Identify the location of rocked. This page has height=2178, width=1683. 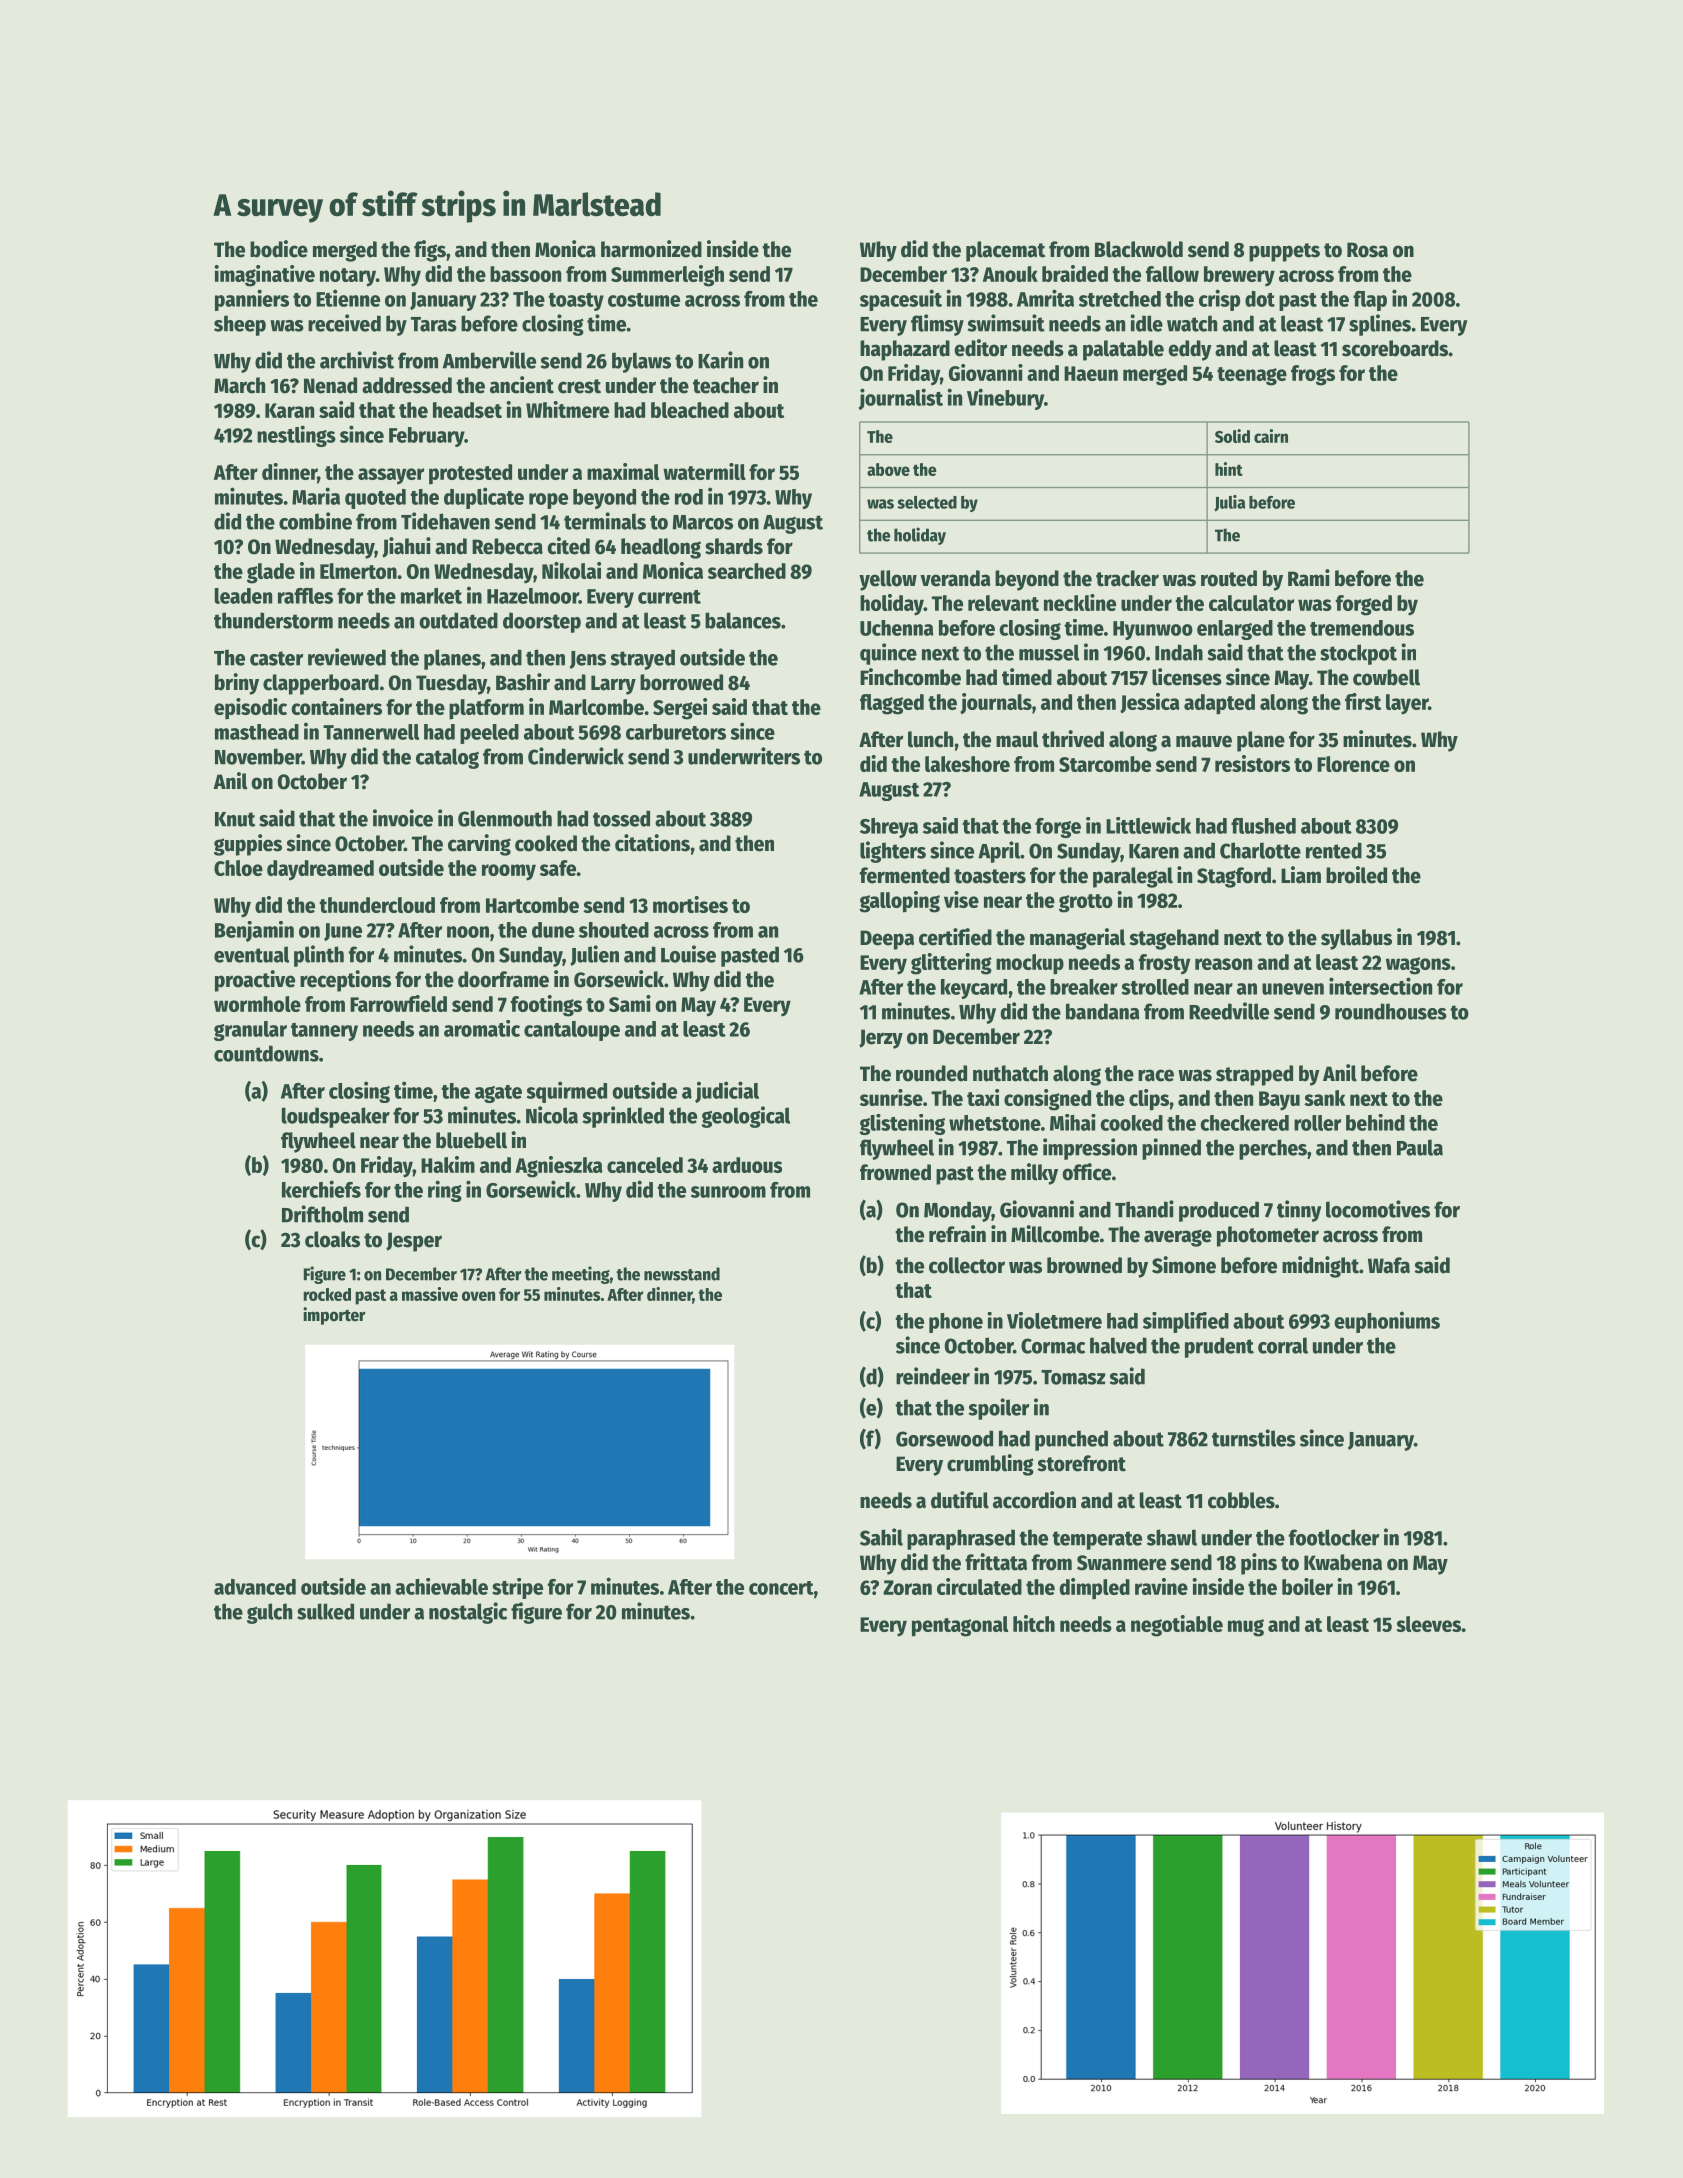
(327, 1294).
